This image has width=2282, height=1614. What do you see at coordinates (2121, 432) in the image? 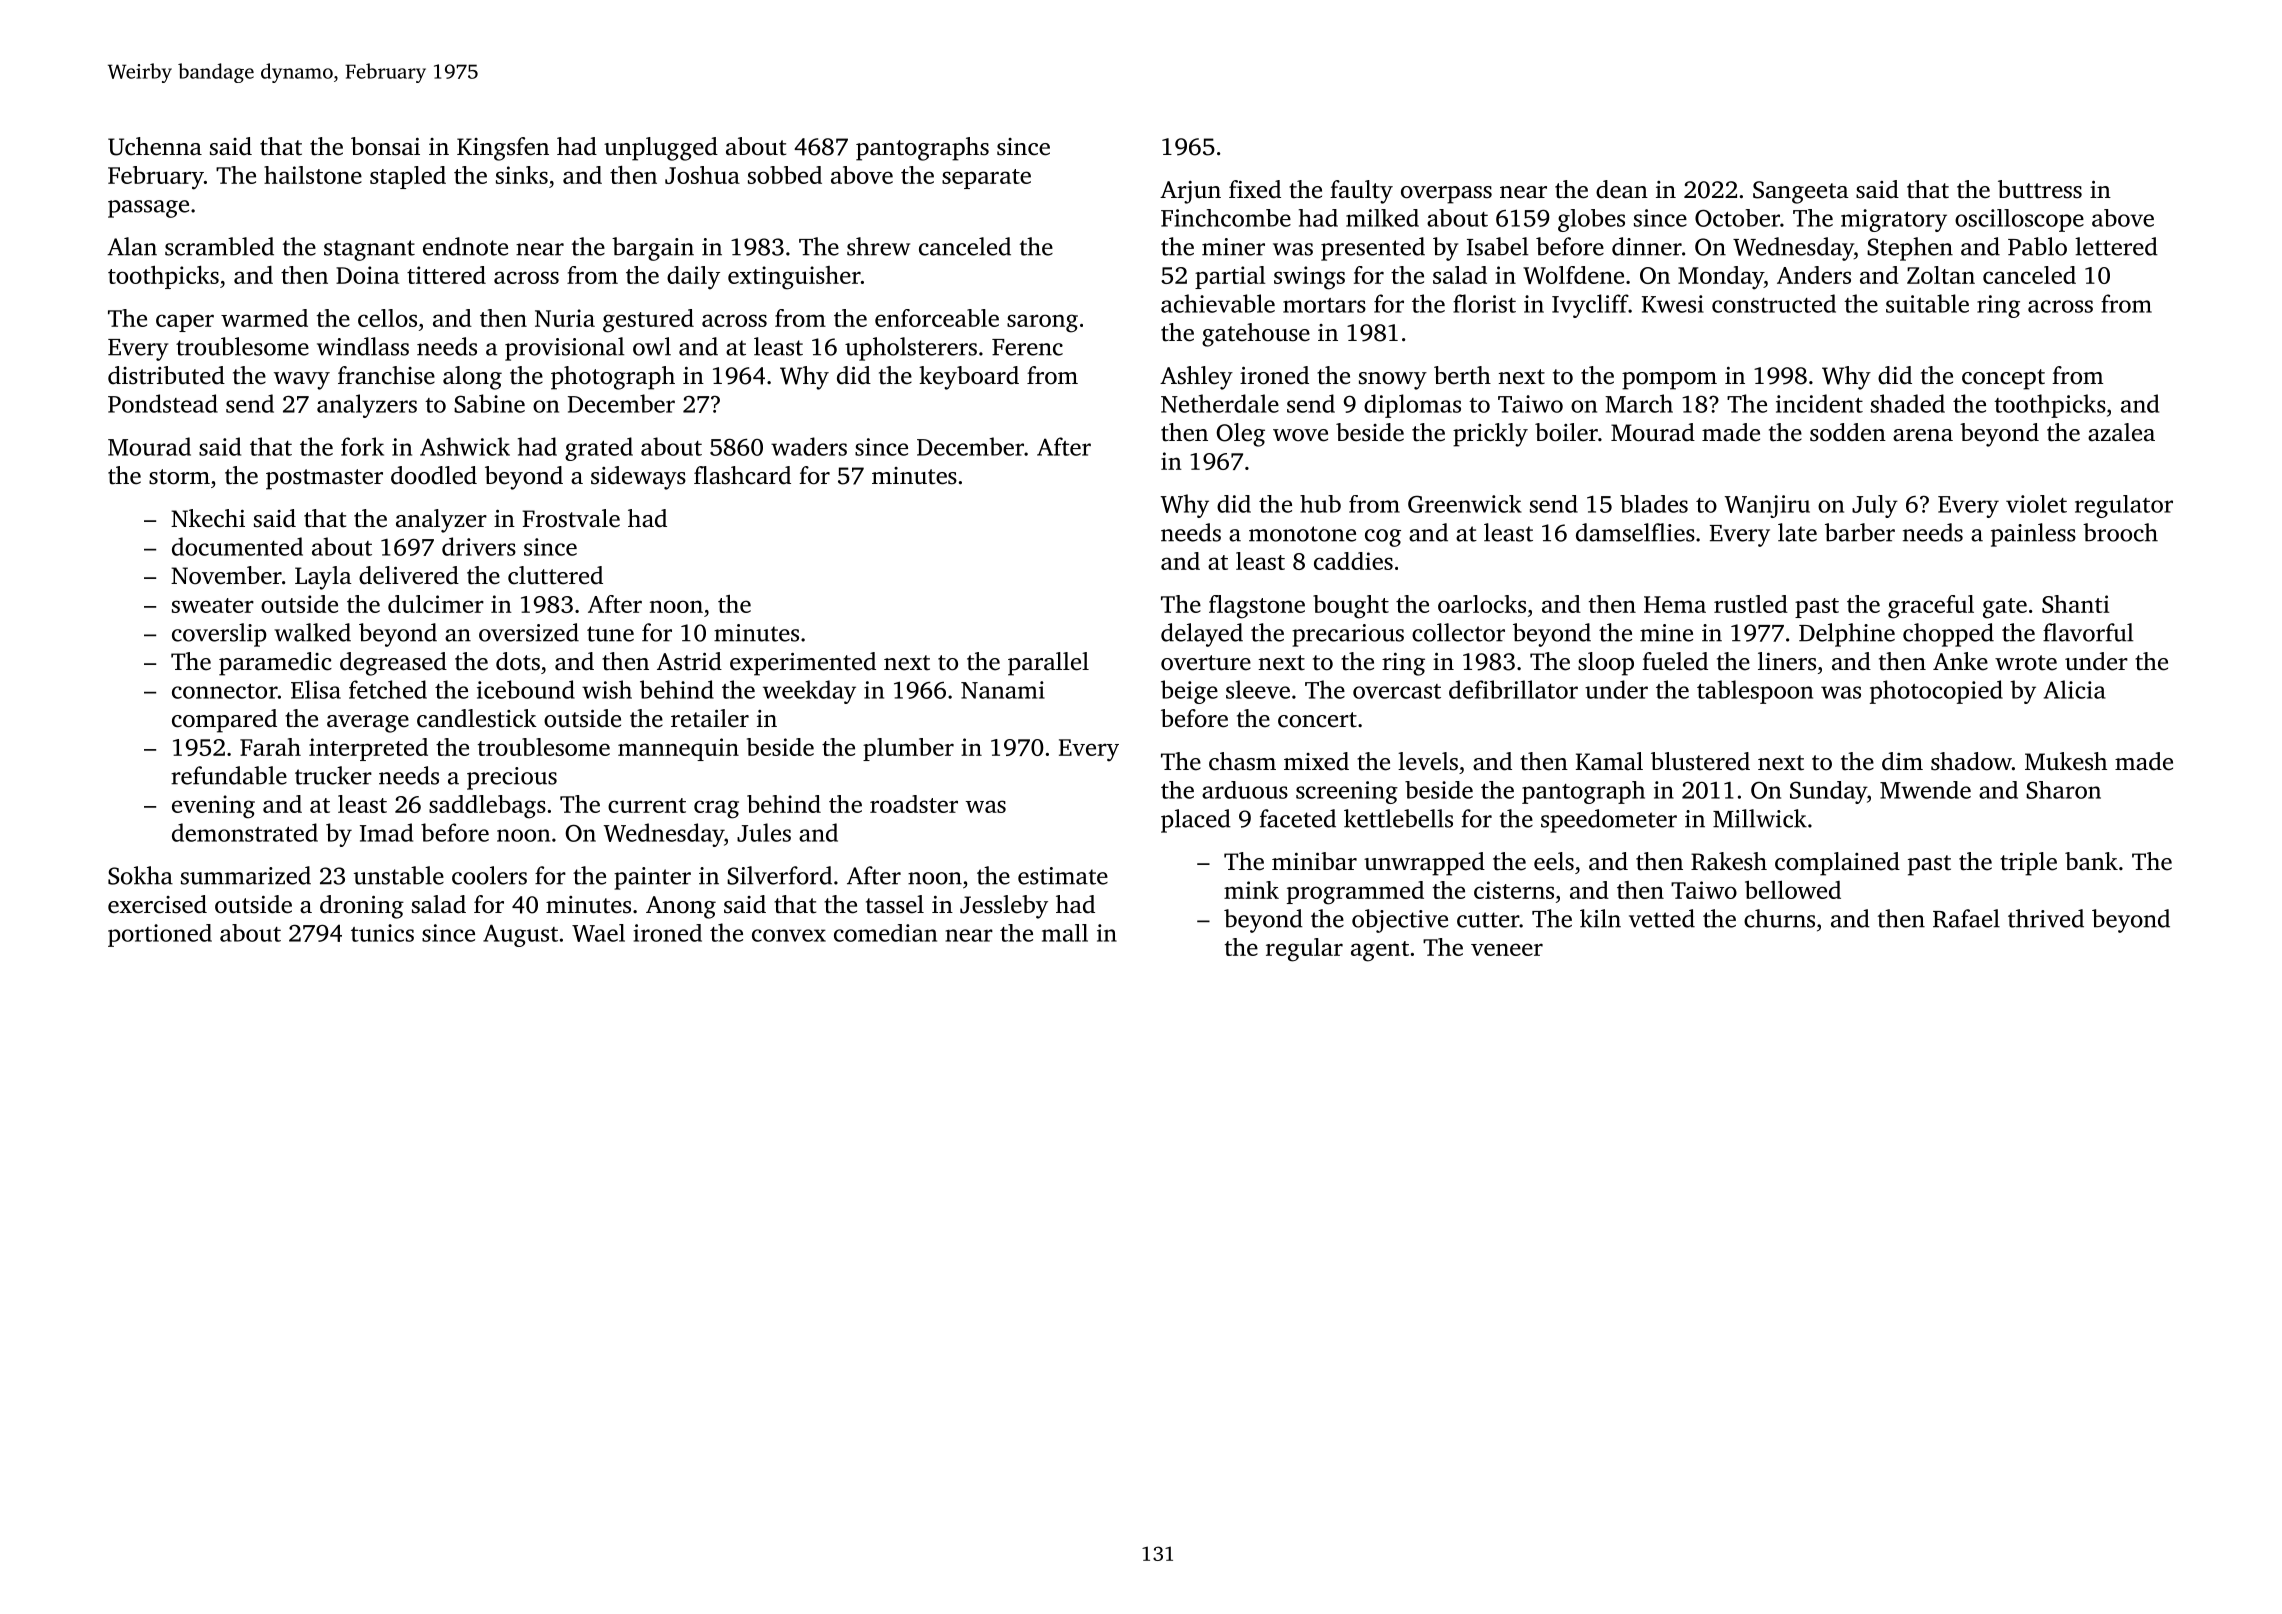
I see `azalea` at bounding box center [2121, 432].
